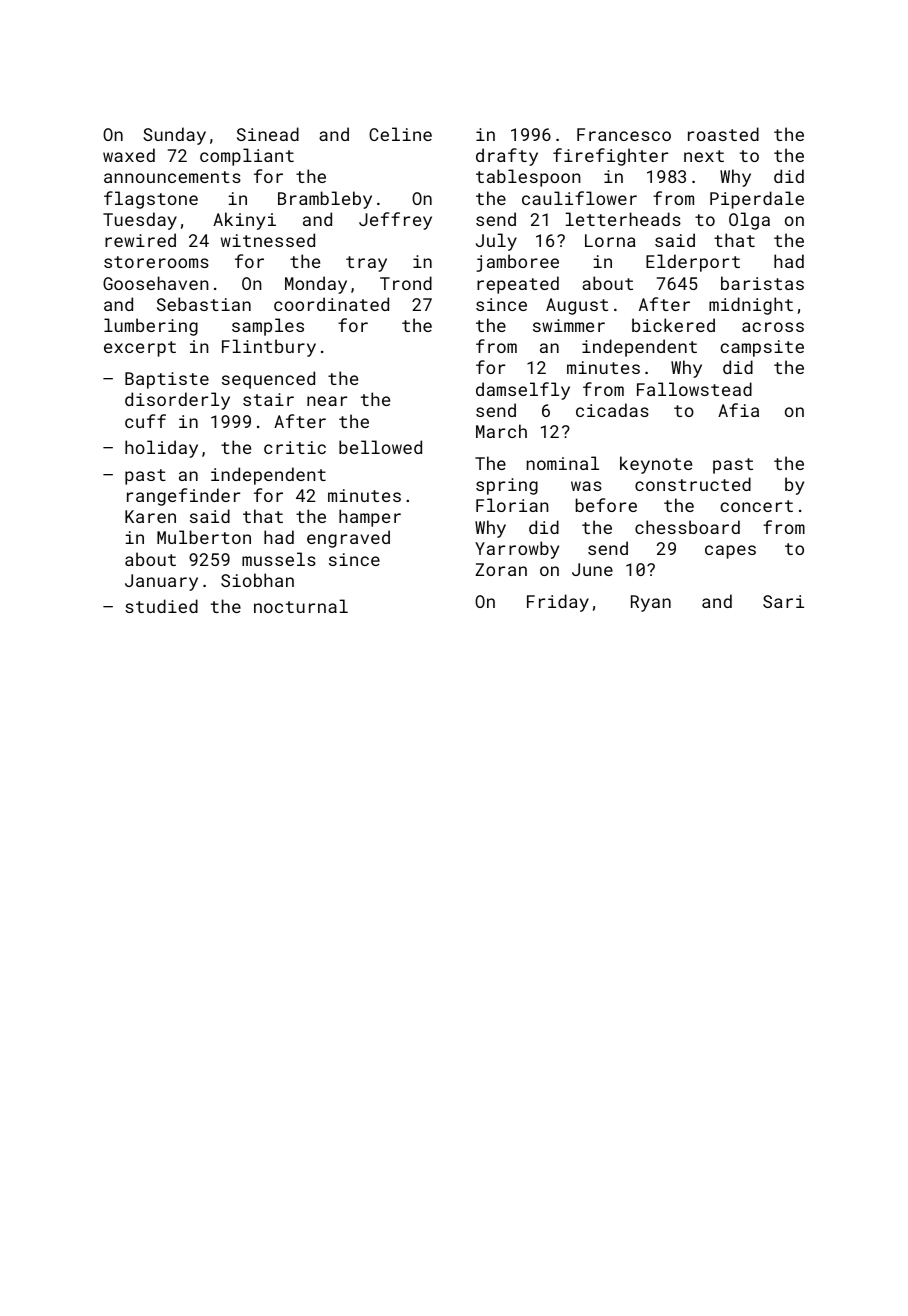 This page has height=1316, width=908. I want to click on Karen, so click(150, 516).
